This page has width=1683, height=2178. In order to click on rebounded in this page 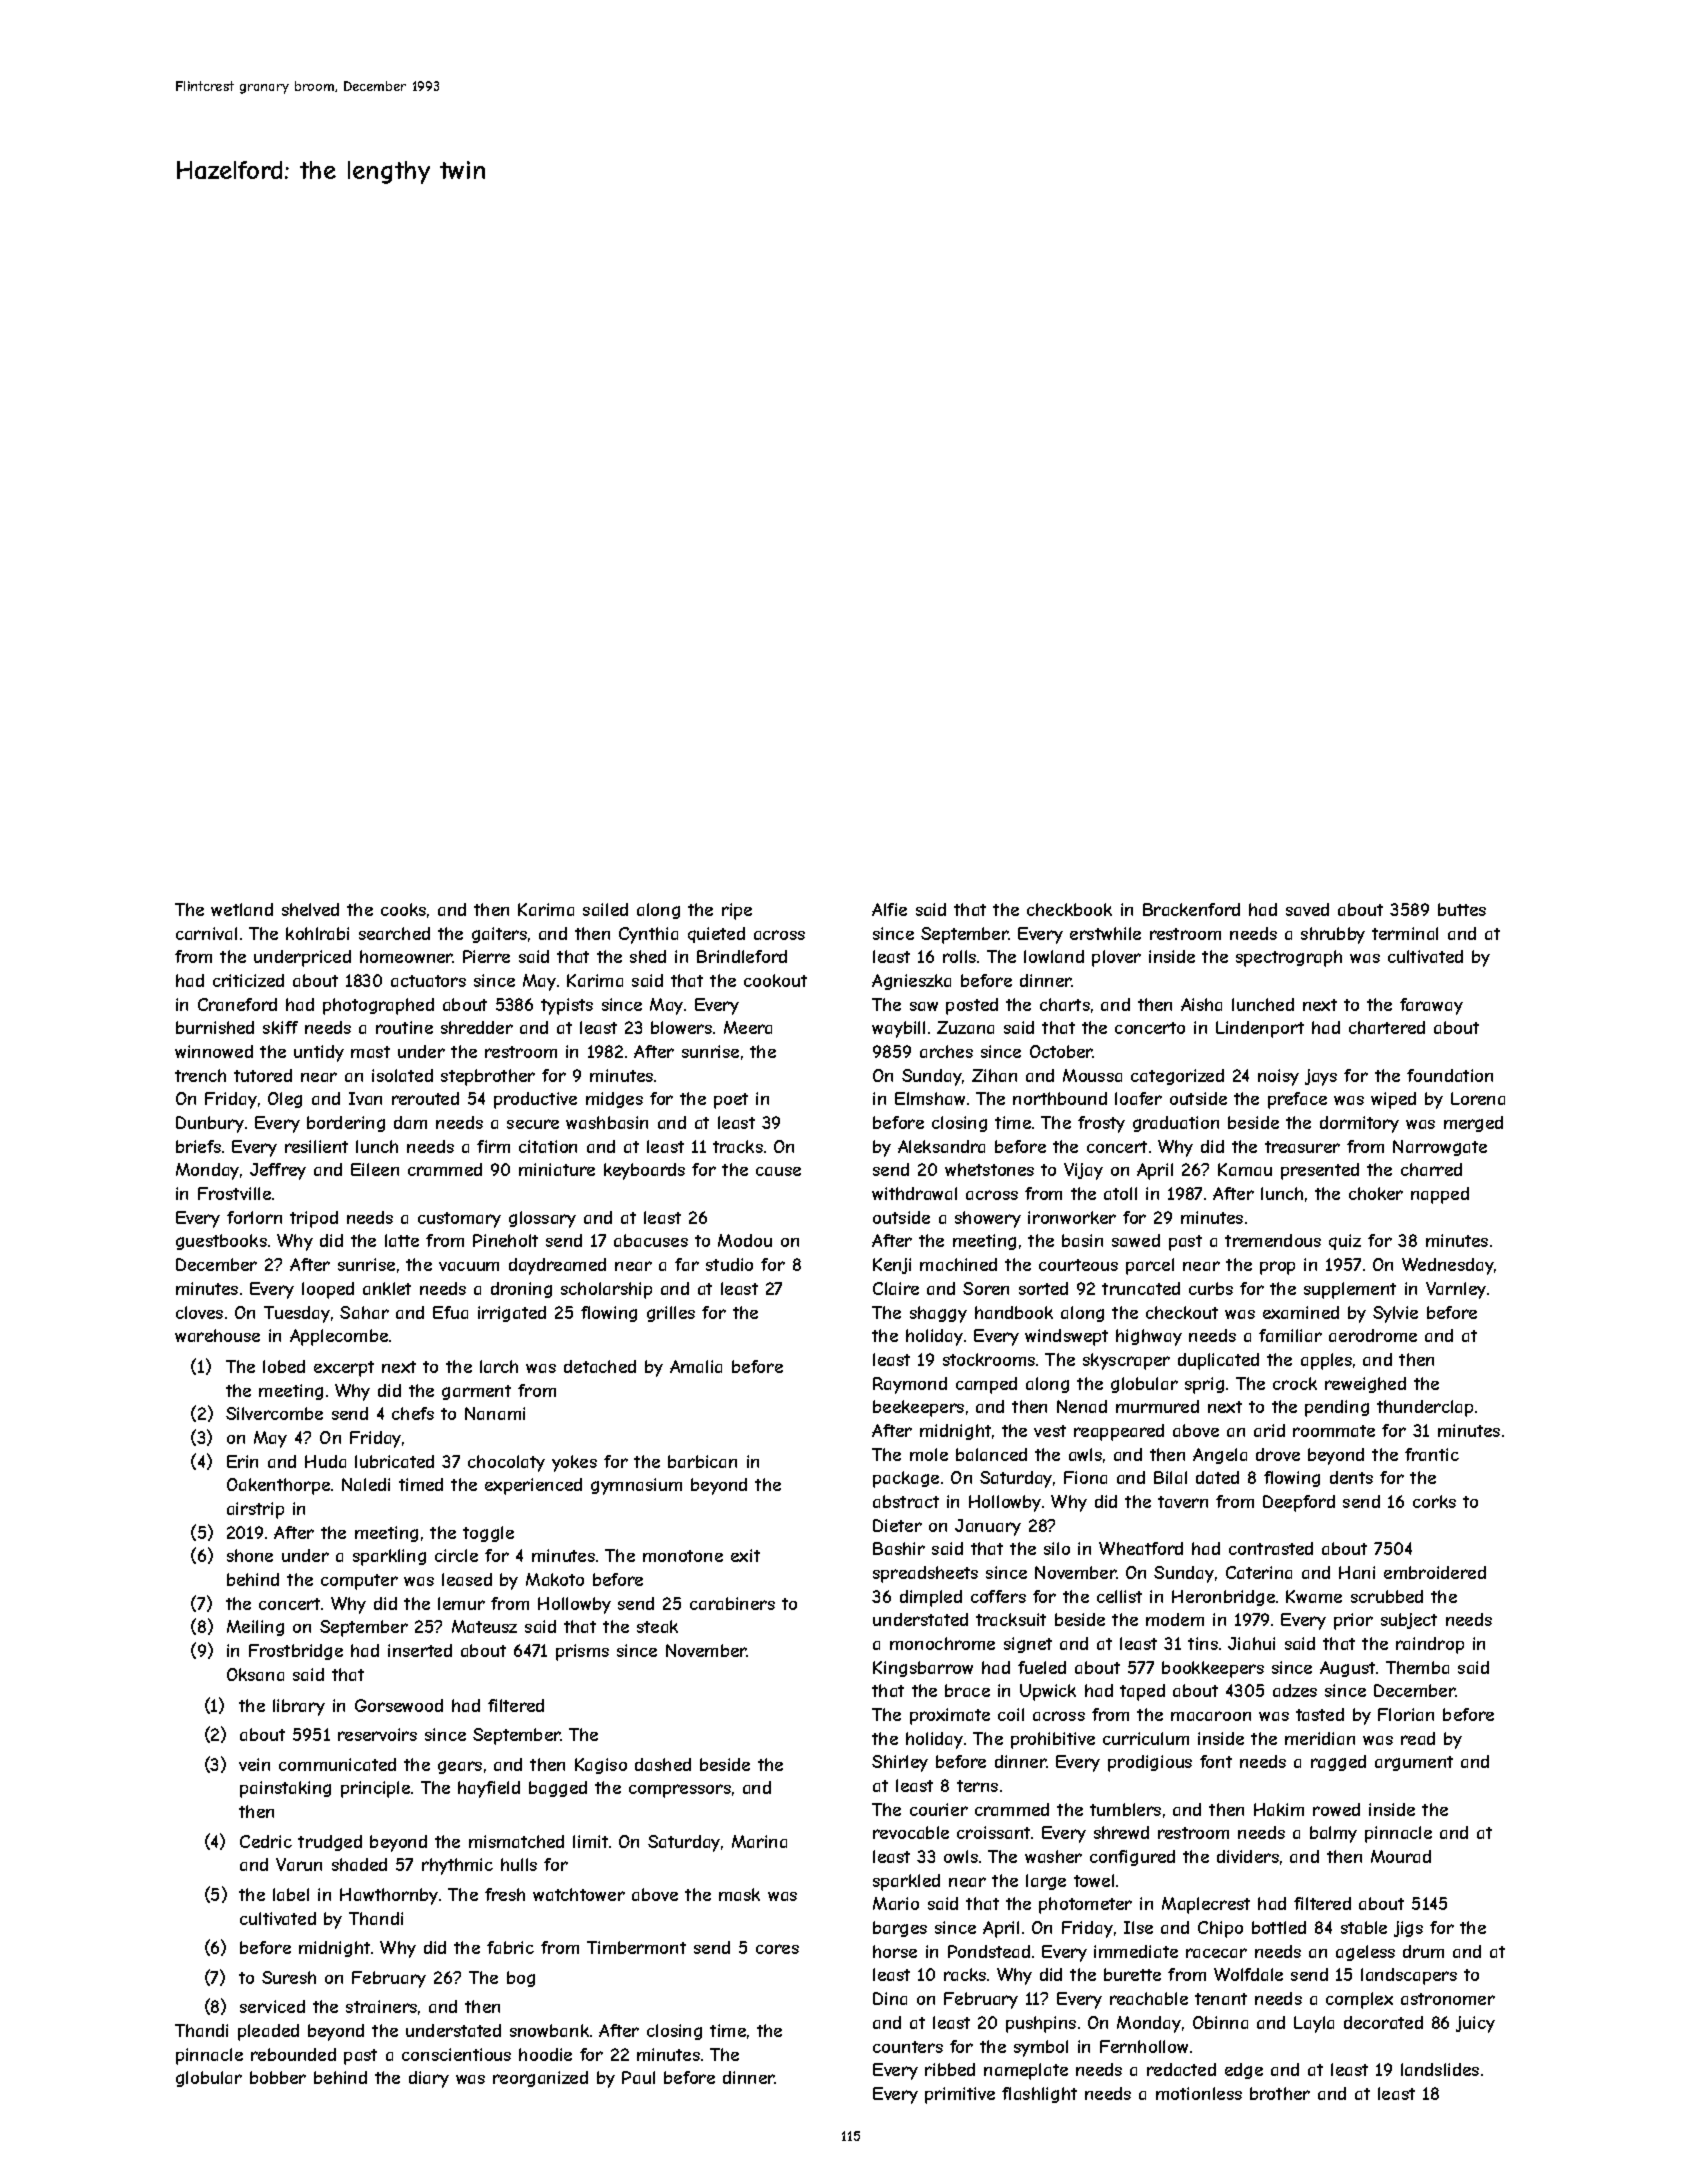, I will do `click(293, 2054)`.
